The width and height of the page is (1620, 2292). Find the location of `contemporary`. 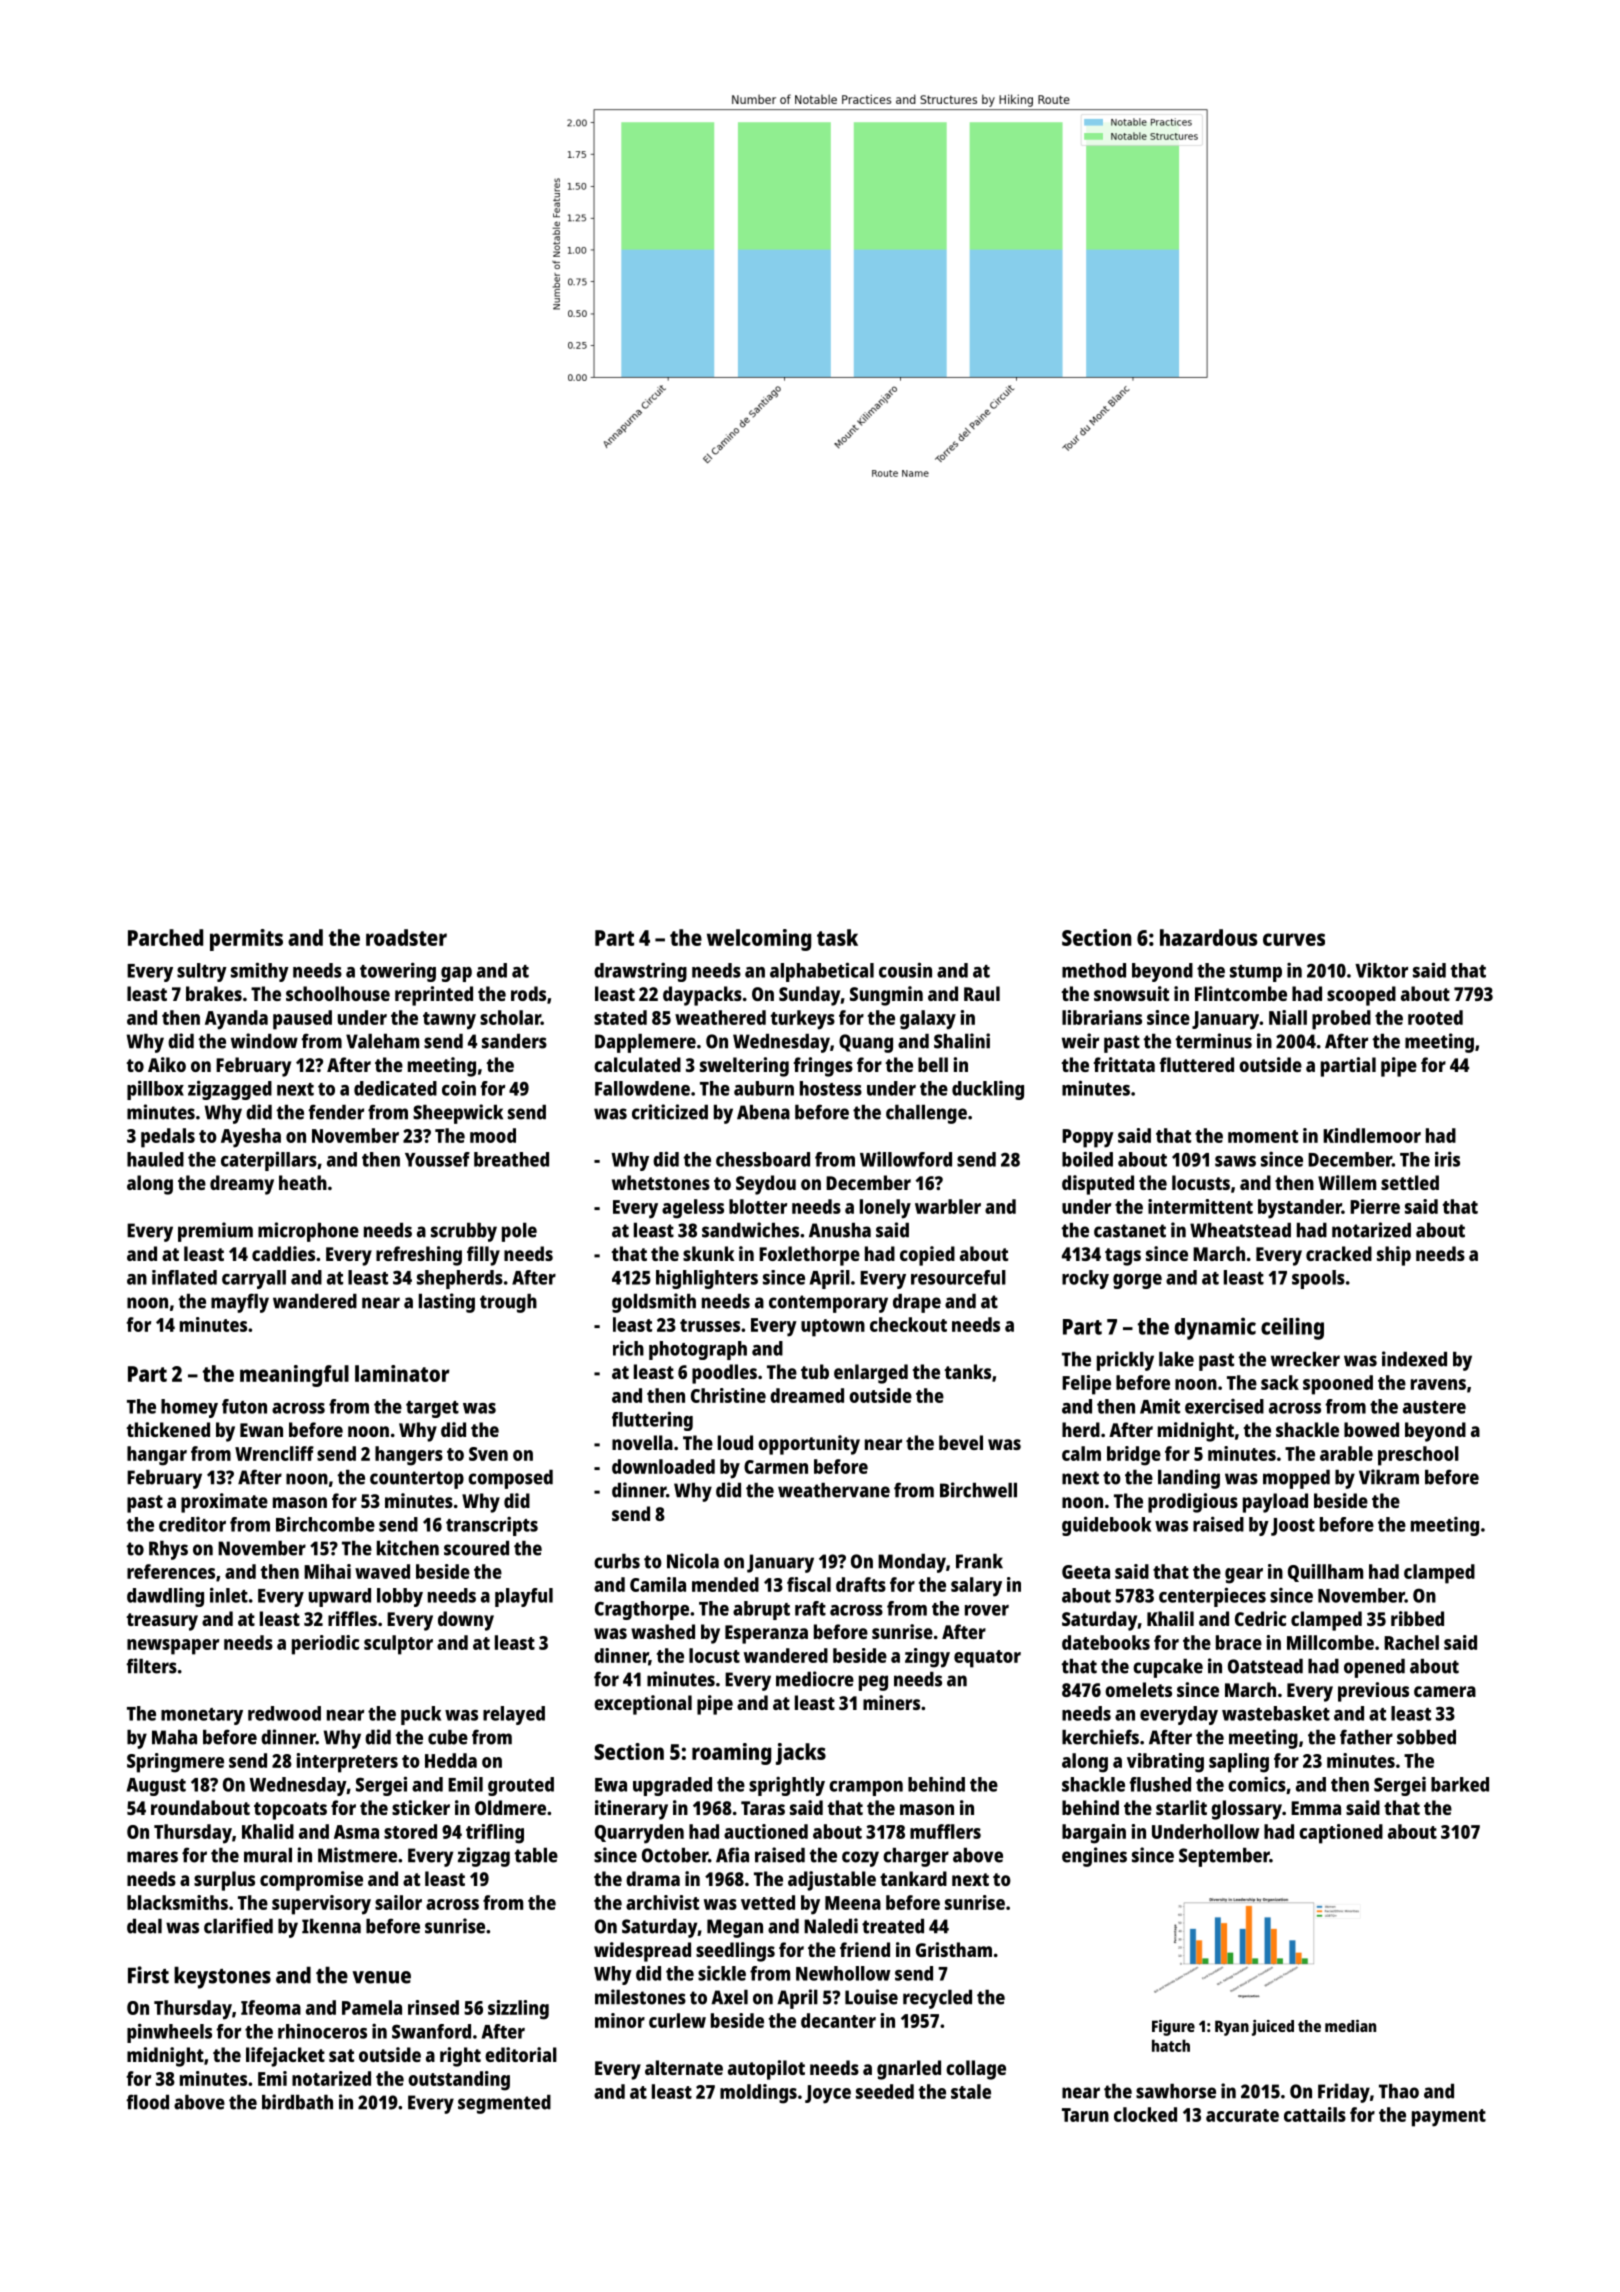

contemporary is located at coordinates (828, 1304).
